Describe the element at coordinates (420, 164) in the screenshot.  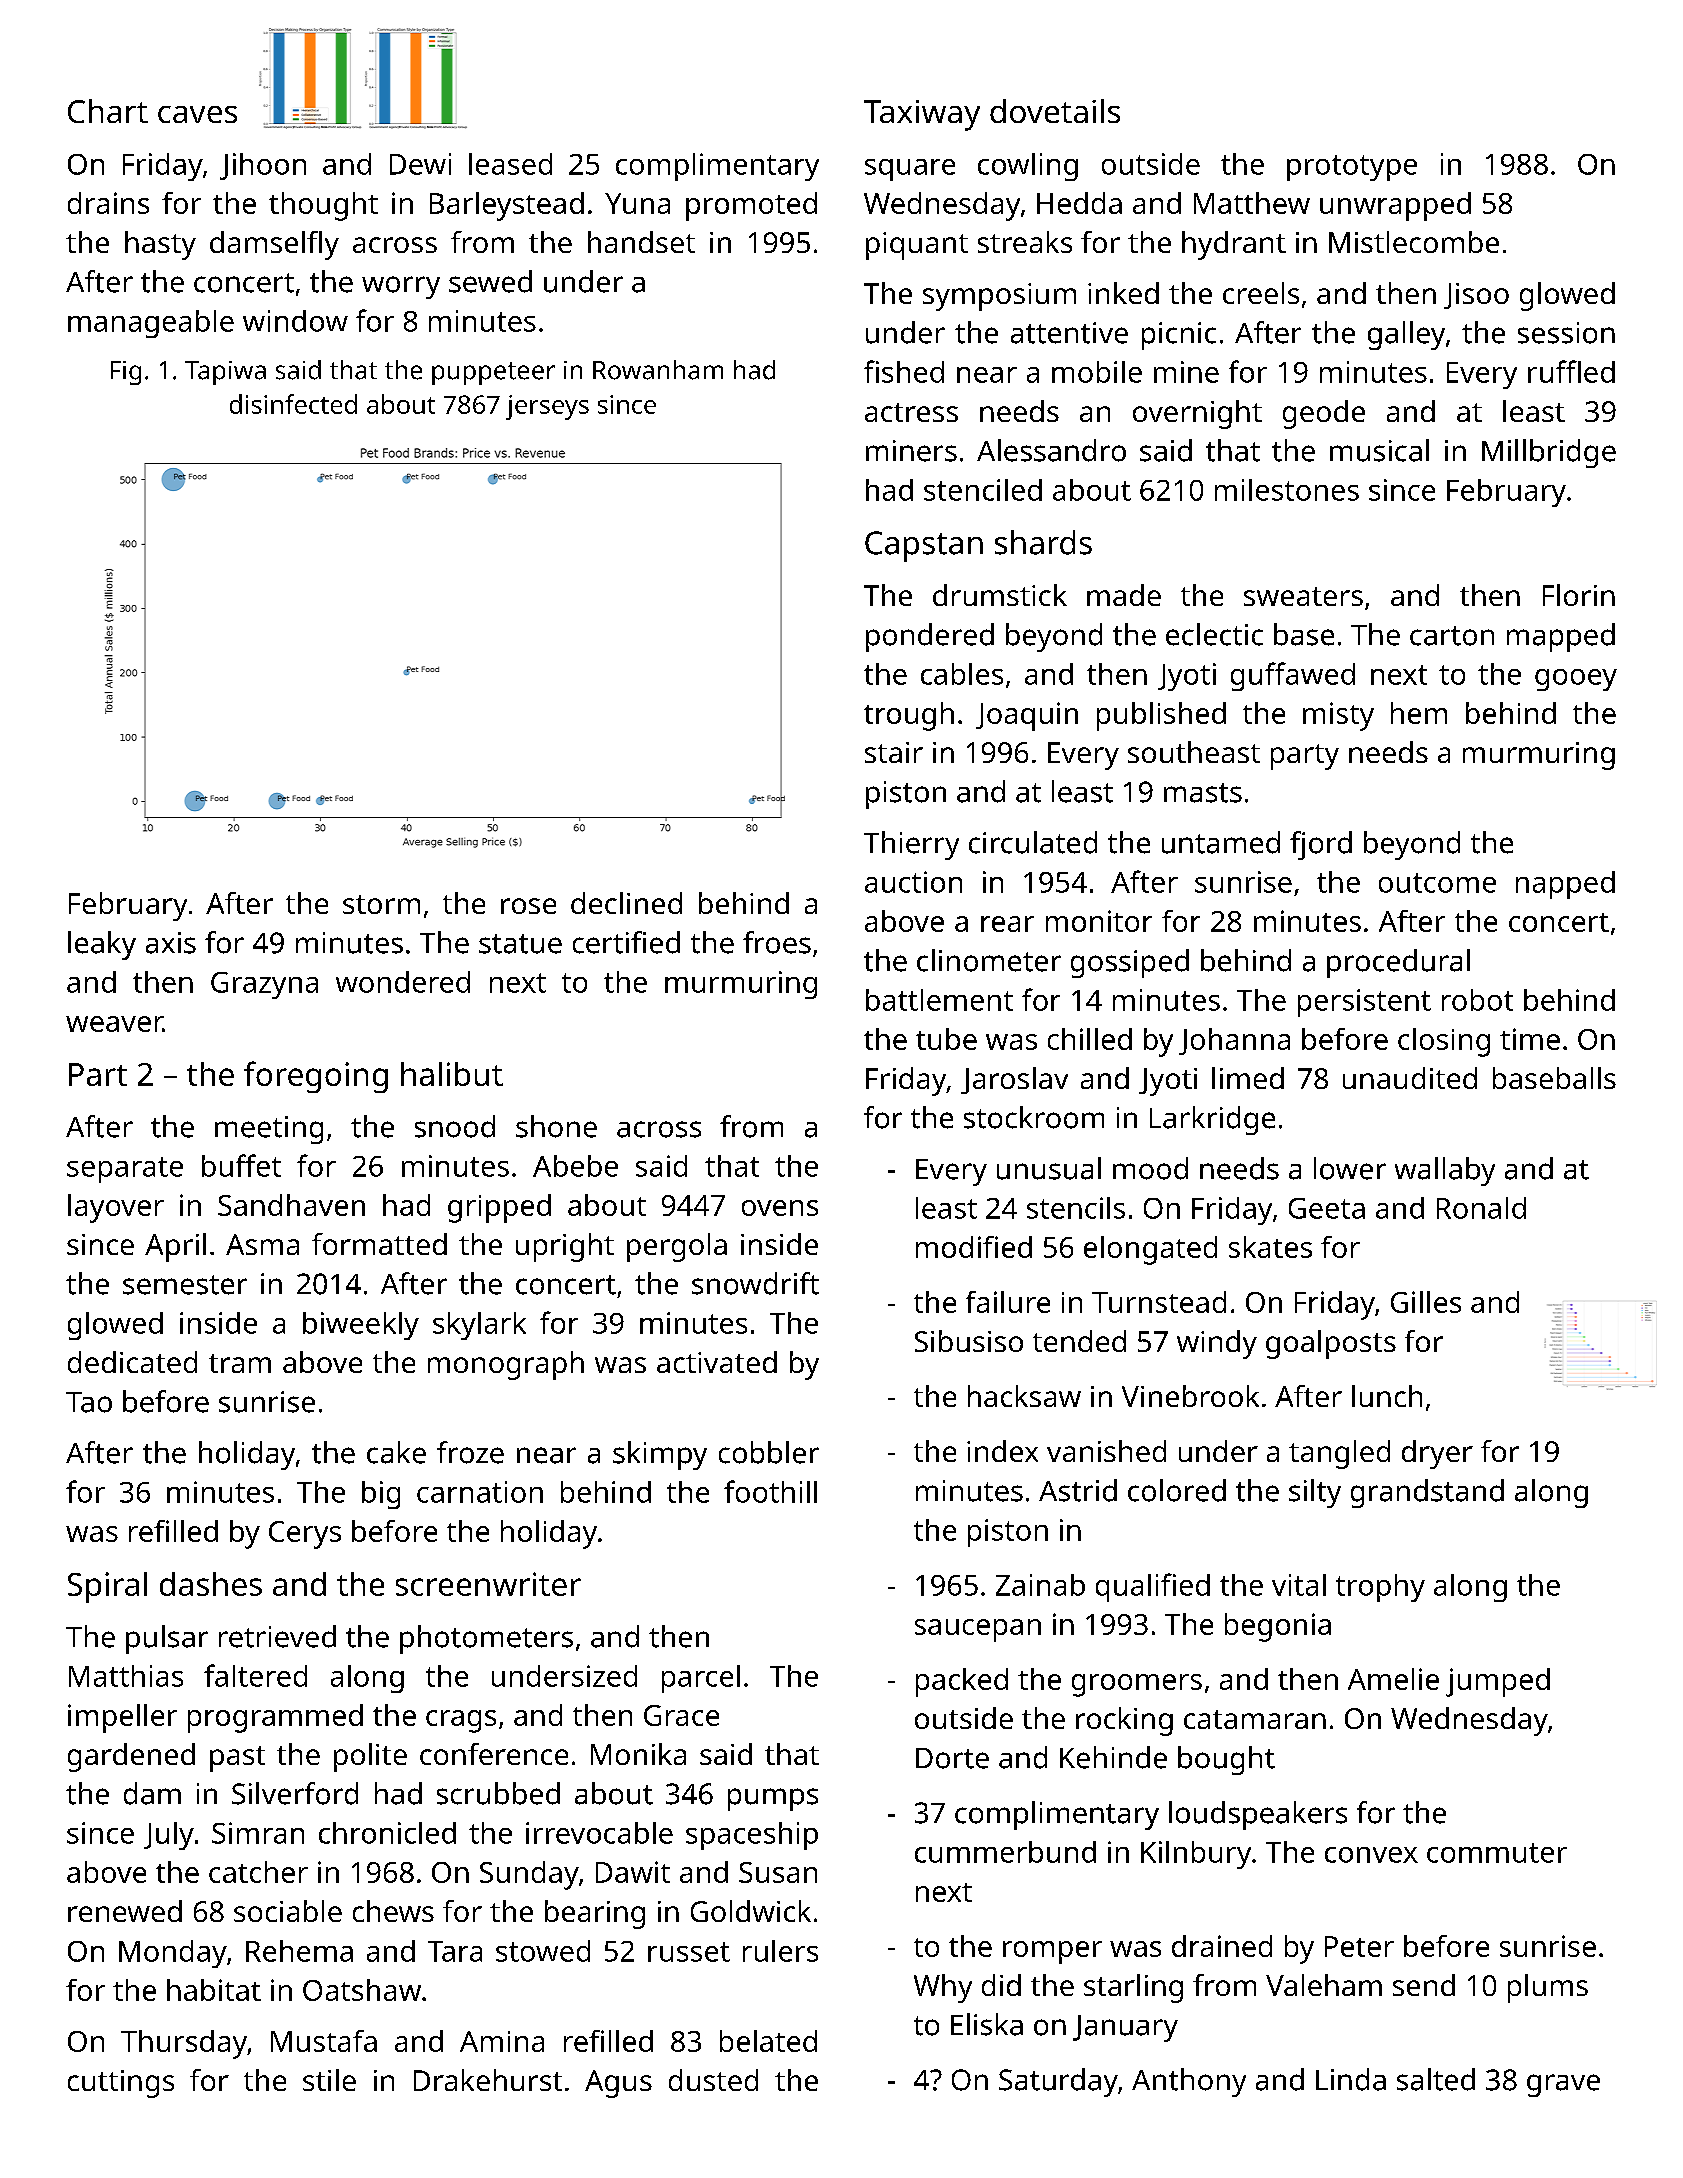
I see `Dewi` at that location.
